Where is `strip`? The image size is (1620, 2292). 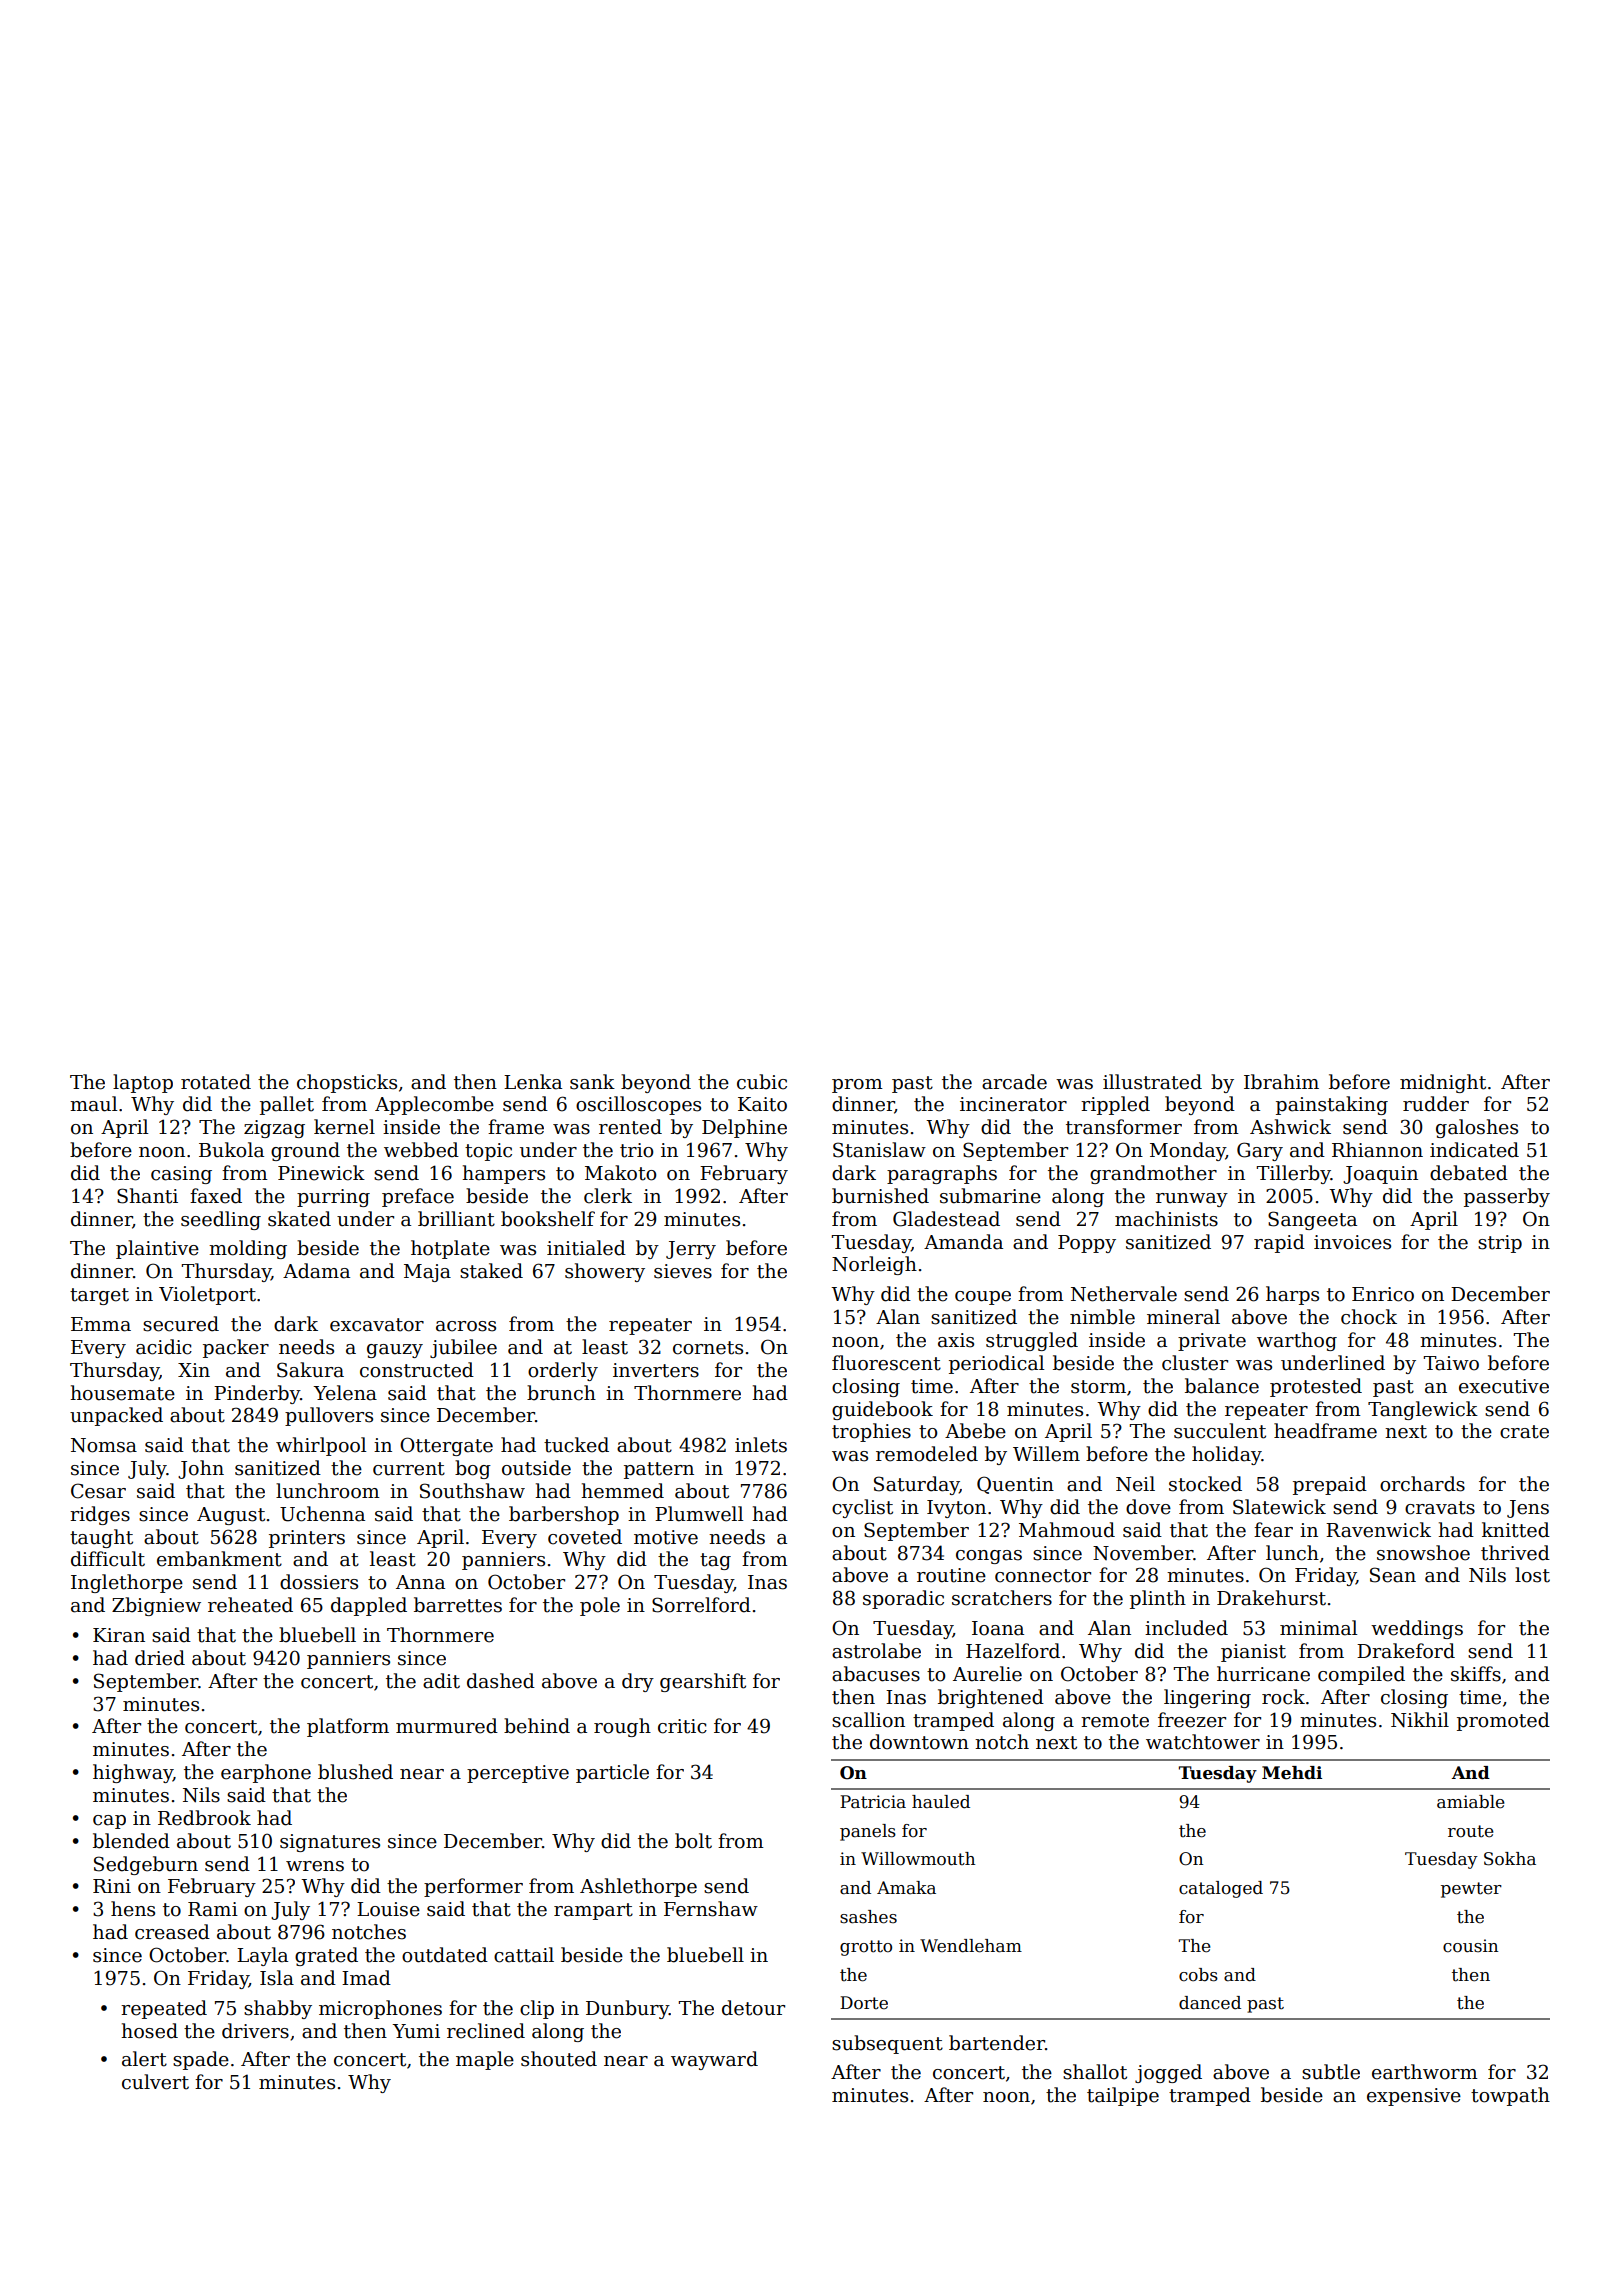
strip is located at coordinates (1500, 1244).
